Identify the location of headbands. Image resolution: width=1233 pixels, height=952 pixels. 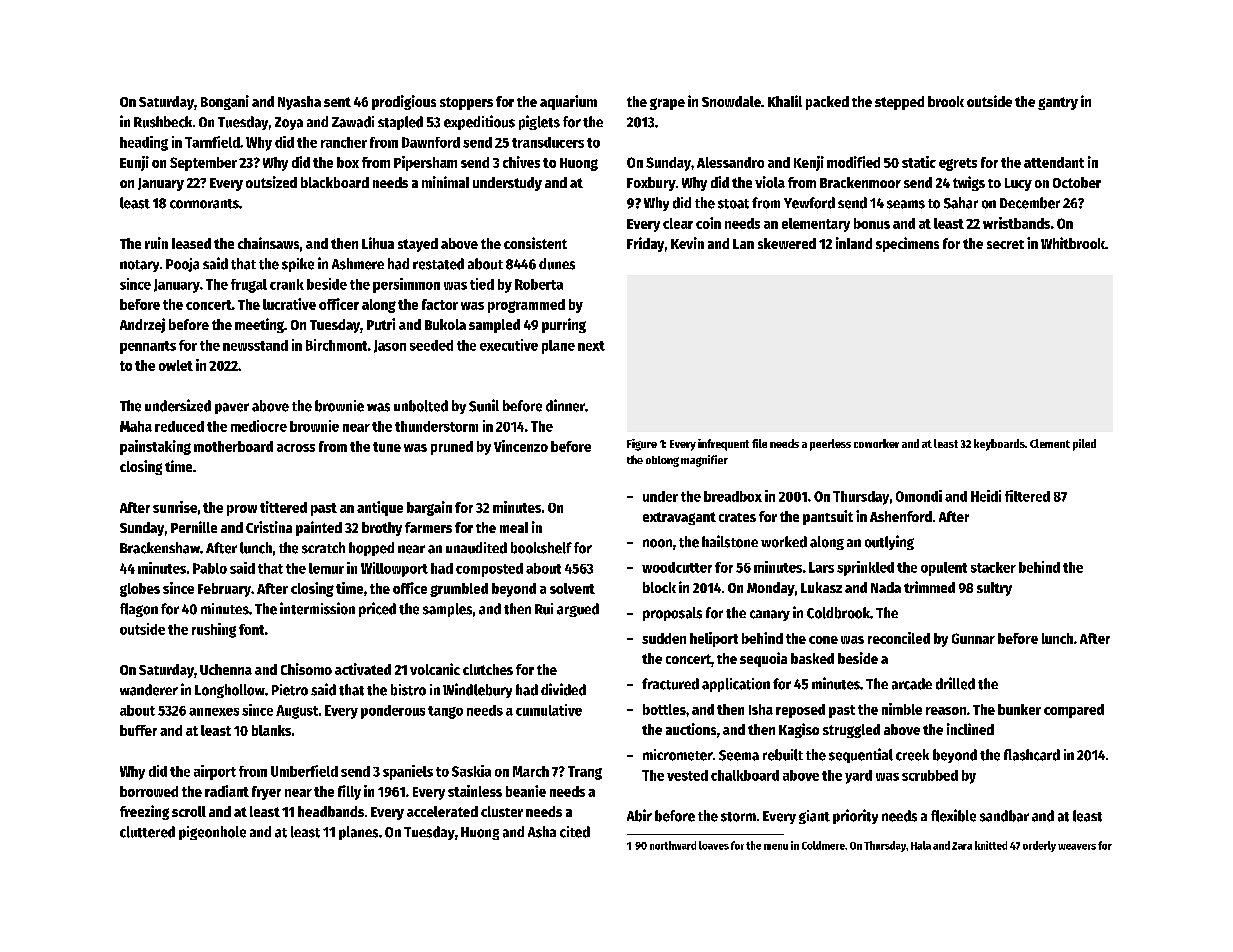
(331, 811).
